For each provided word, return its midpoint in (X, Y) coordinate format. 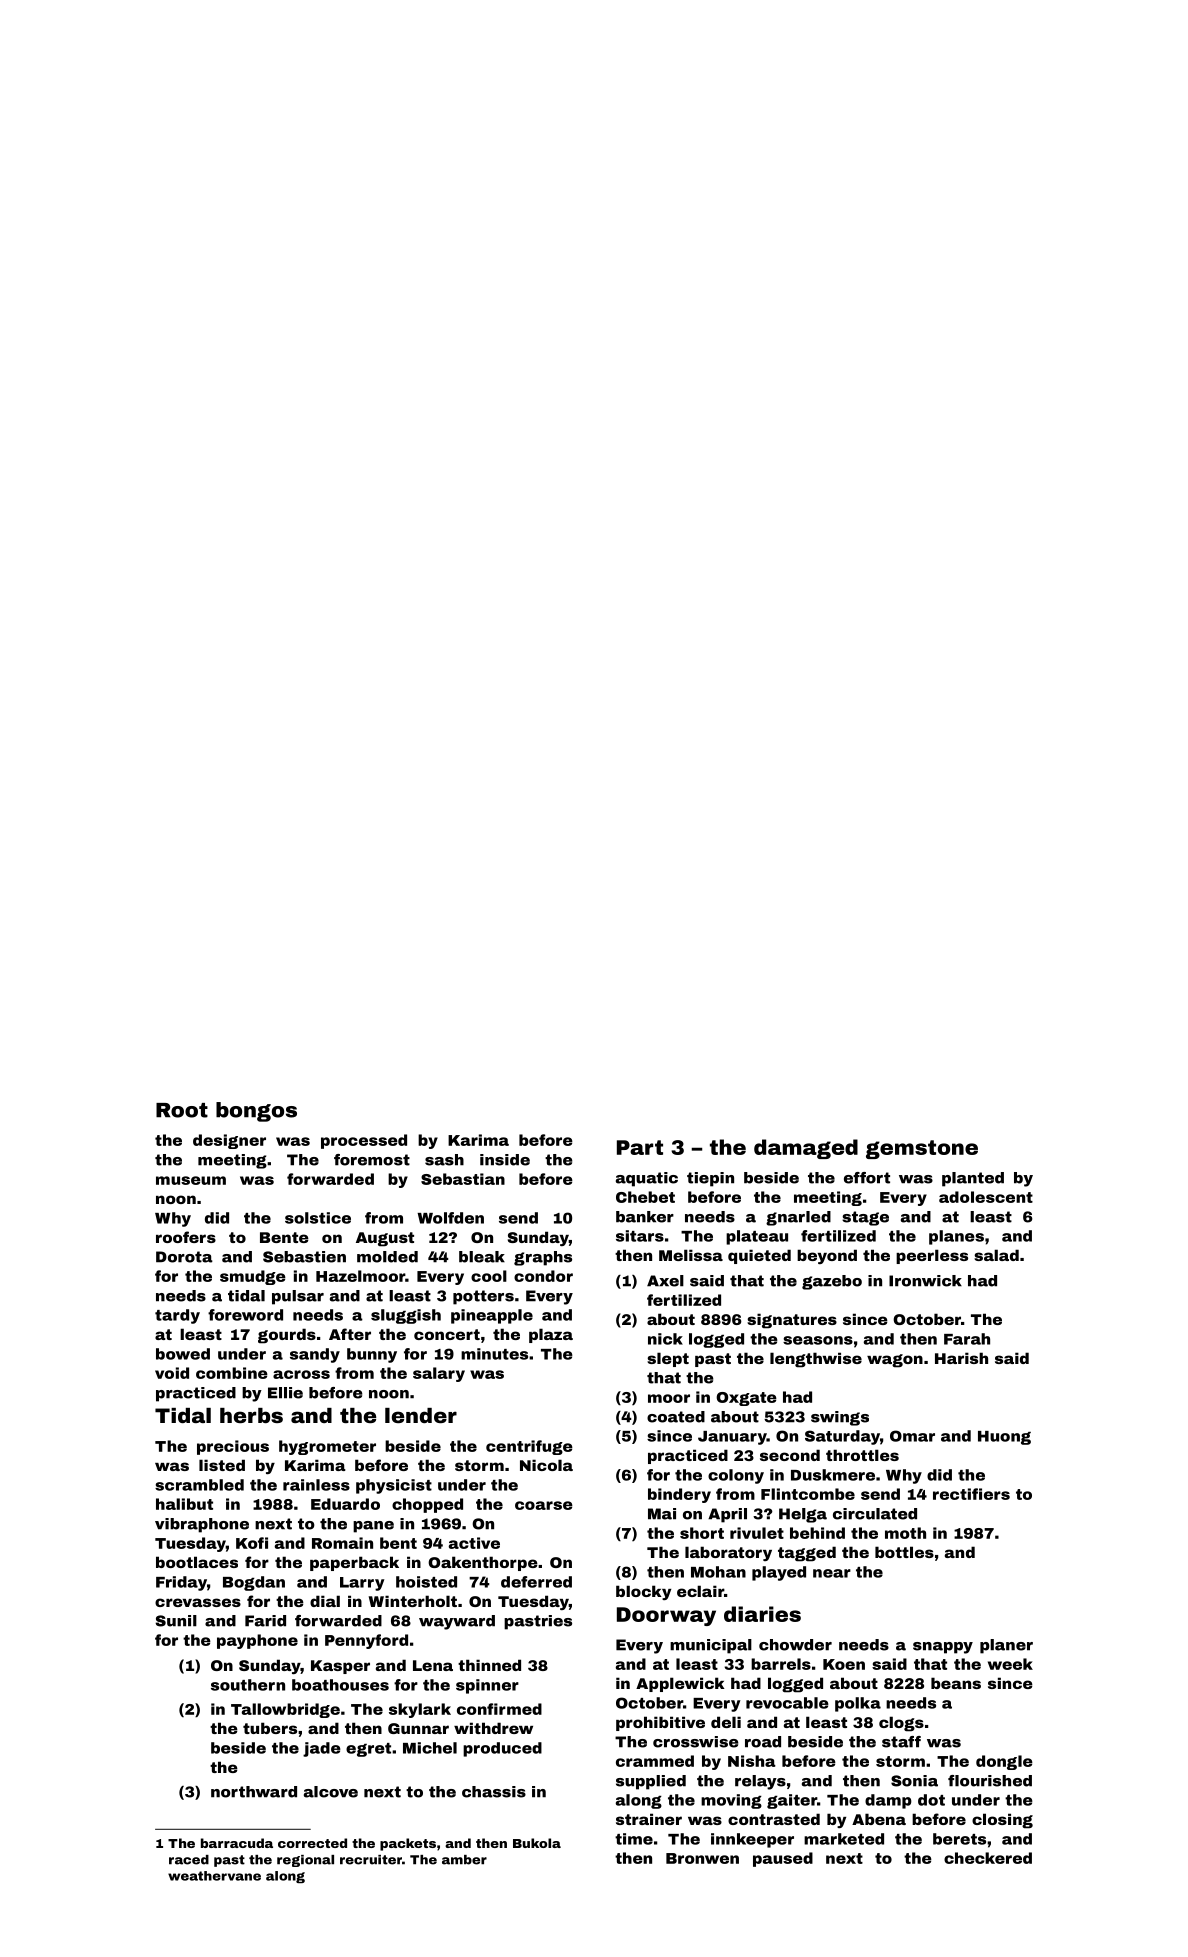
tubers (270, 1728)
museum (191, 1180)
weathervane (214, 1876)
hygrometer (327, 1447)
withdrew (493, 1728)
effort (867, 1178)
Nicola (546, 1465)
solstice (318, 1218)
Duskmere (833, 1475)
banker (645, 1217)
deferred (536, 1582)
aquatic (647, 1179)
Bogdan (254, 1583)
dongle (1004, 1762)
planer (1006, 1646)
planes (956, 1237)
